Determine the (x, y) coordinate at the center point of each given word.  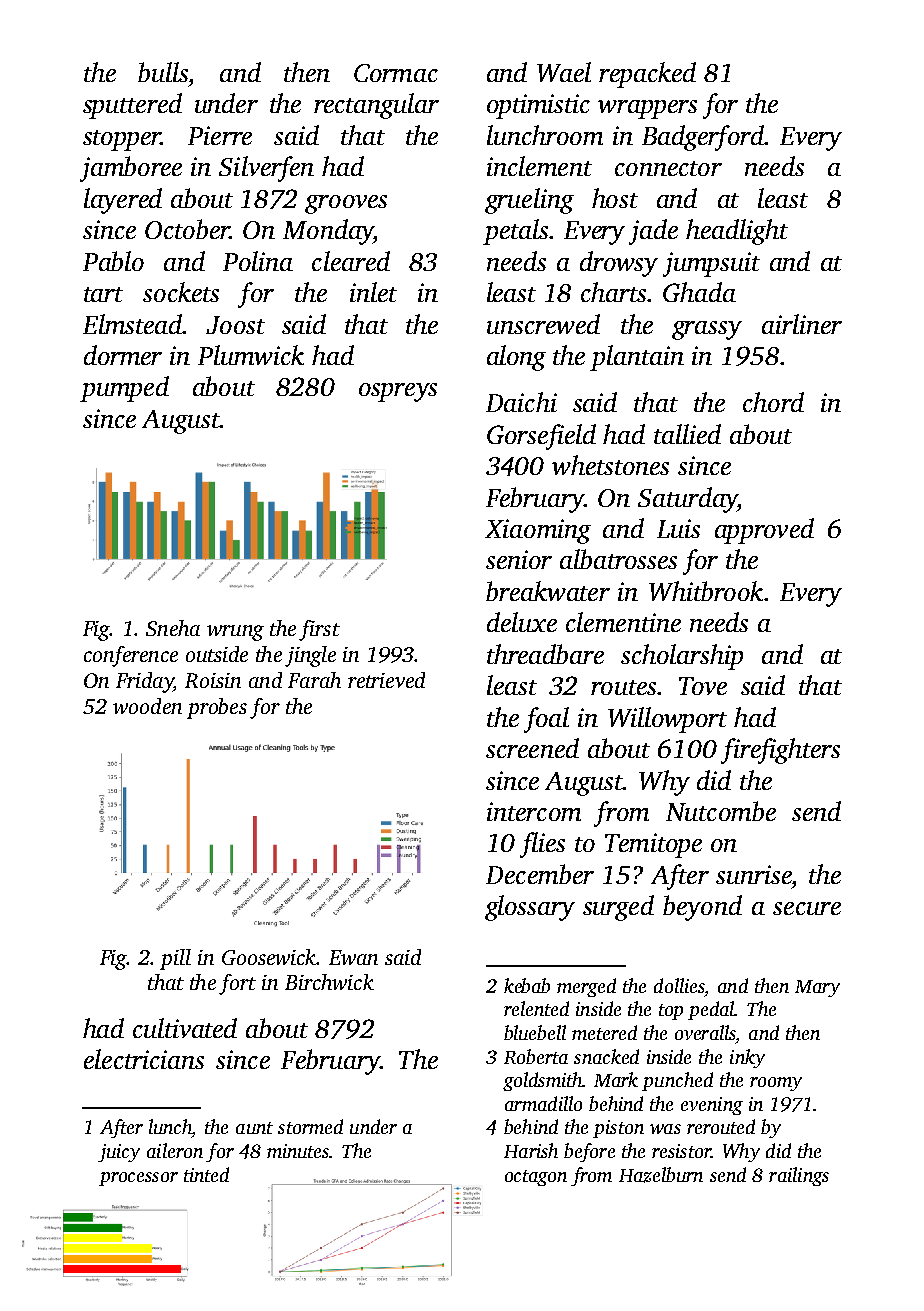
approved (764, 531)
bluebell (535, 1032)
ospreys (398, 392)
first (319, 630)
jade (653, 232)
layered (123, 201)
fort (237, 984)
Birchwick (329, 982)
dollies (679, 985)
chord (773, 402)
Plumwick (251, 355)
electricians (144, 1059)
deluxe (522, 622)
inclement (539, 166)
